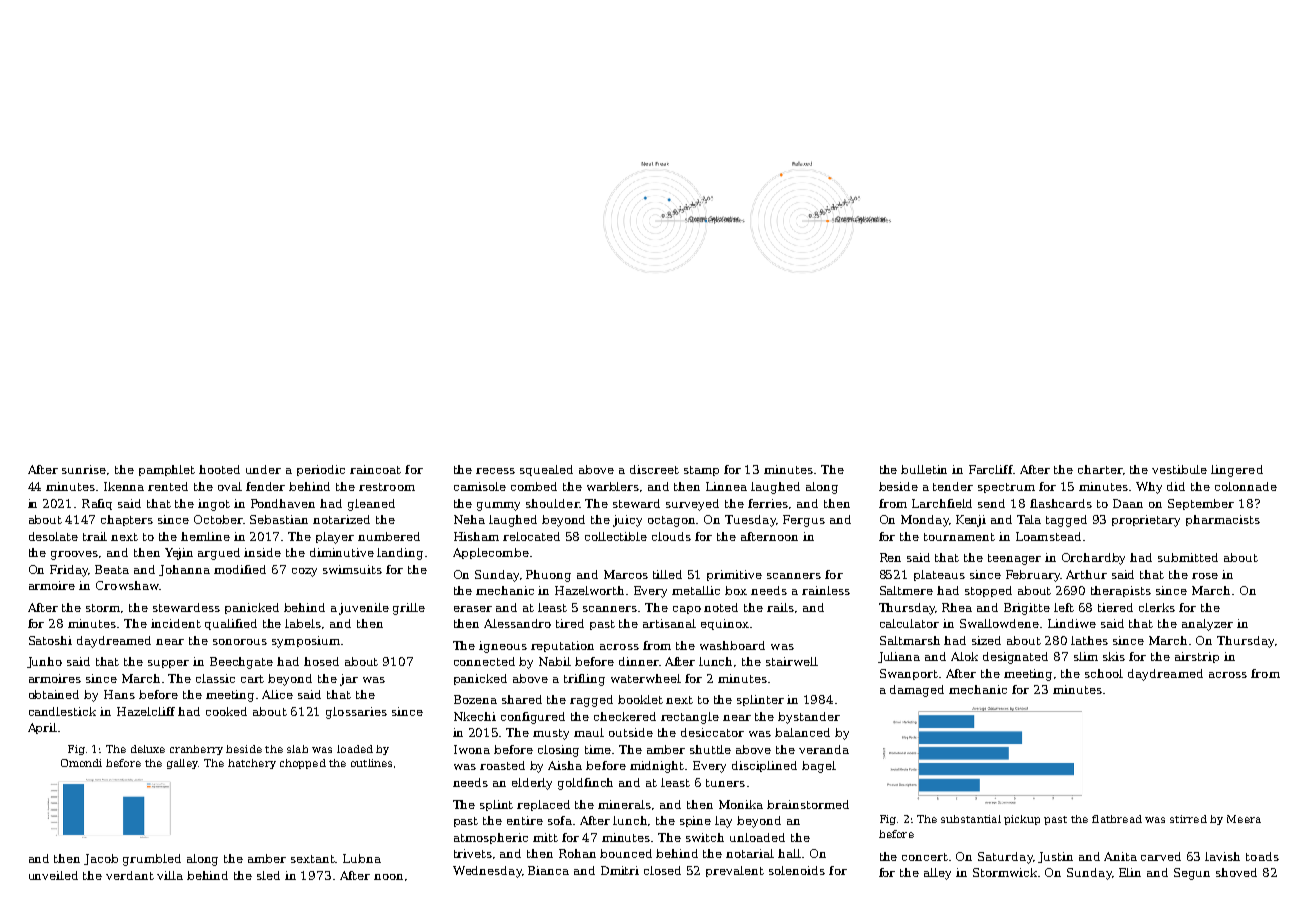 Image resolution: width=1308 pixels, height=924 pixels. Describe the element at coordinates (356, 713) in the page. I see `glossaries` at that location.
